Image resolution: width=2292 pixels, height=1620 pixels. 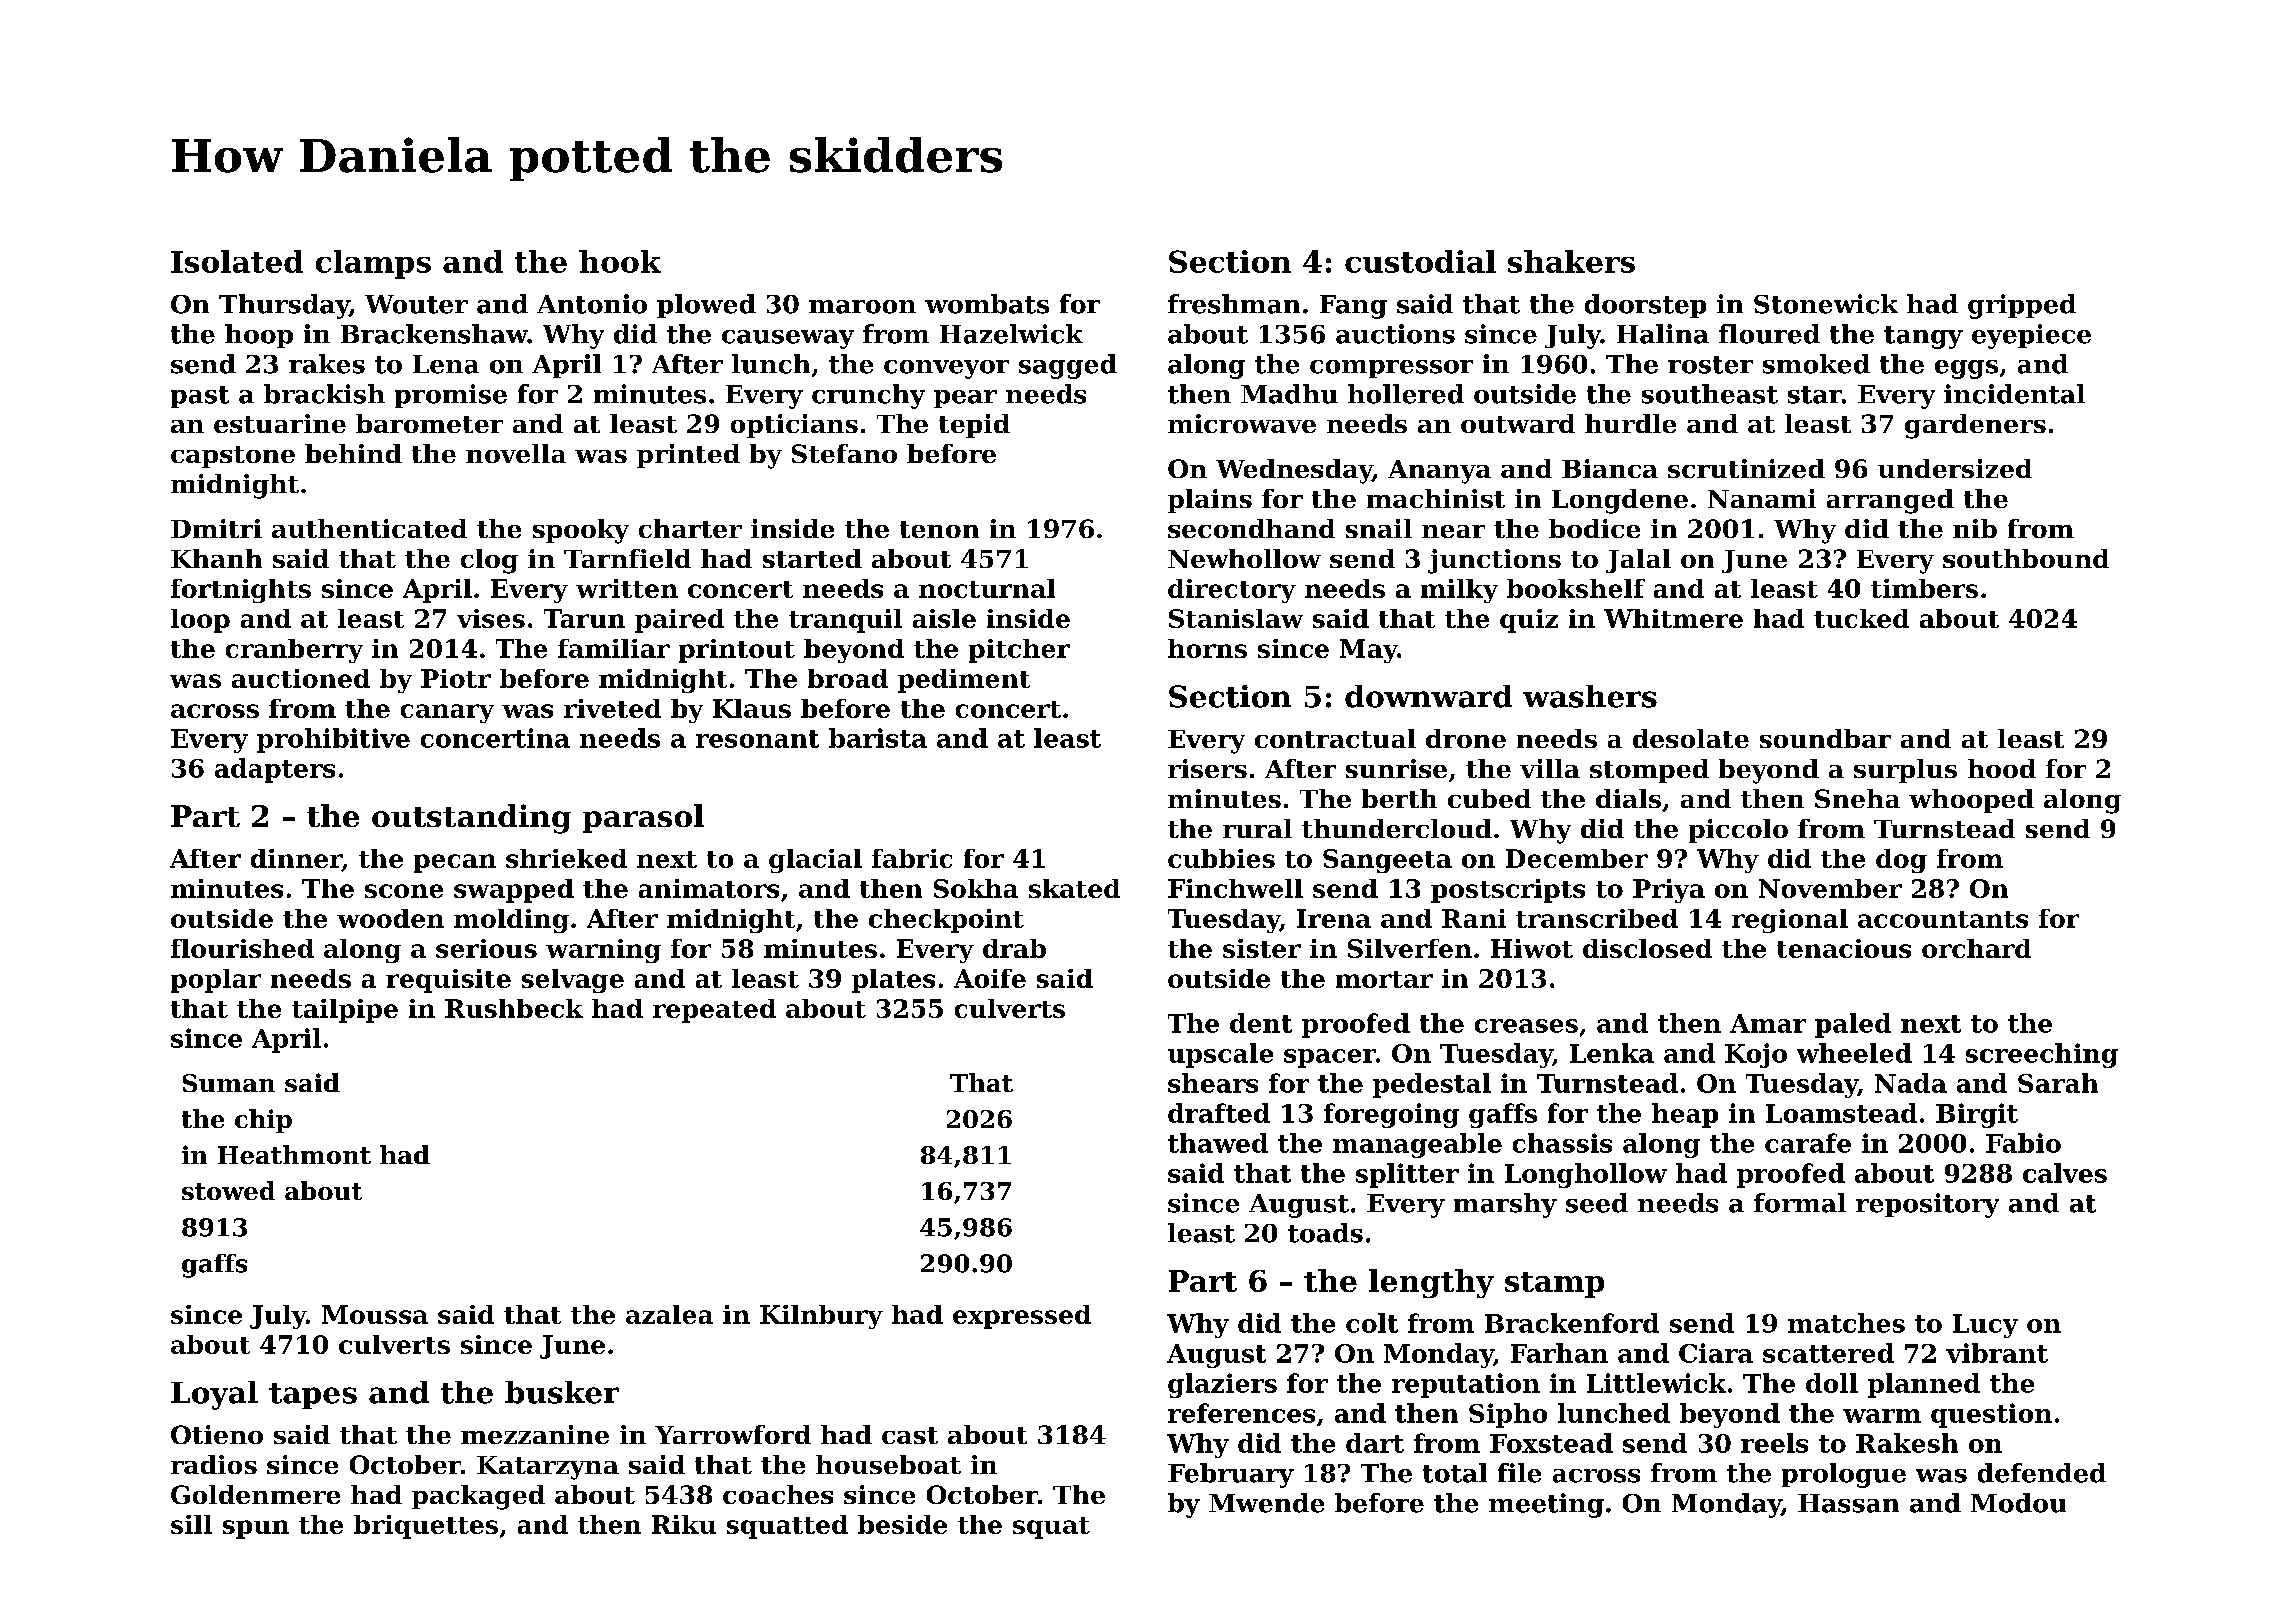 What do you see at coordinates (229, 1083) in the document?
I see `Suman` at bounding box center [229, 1083].
